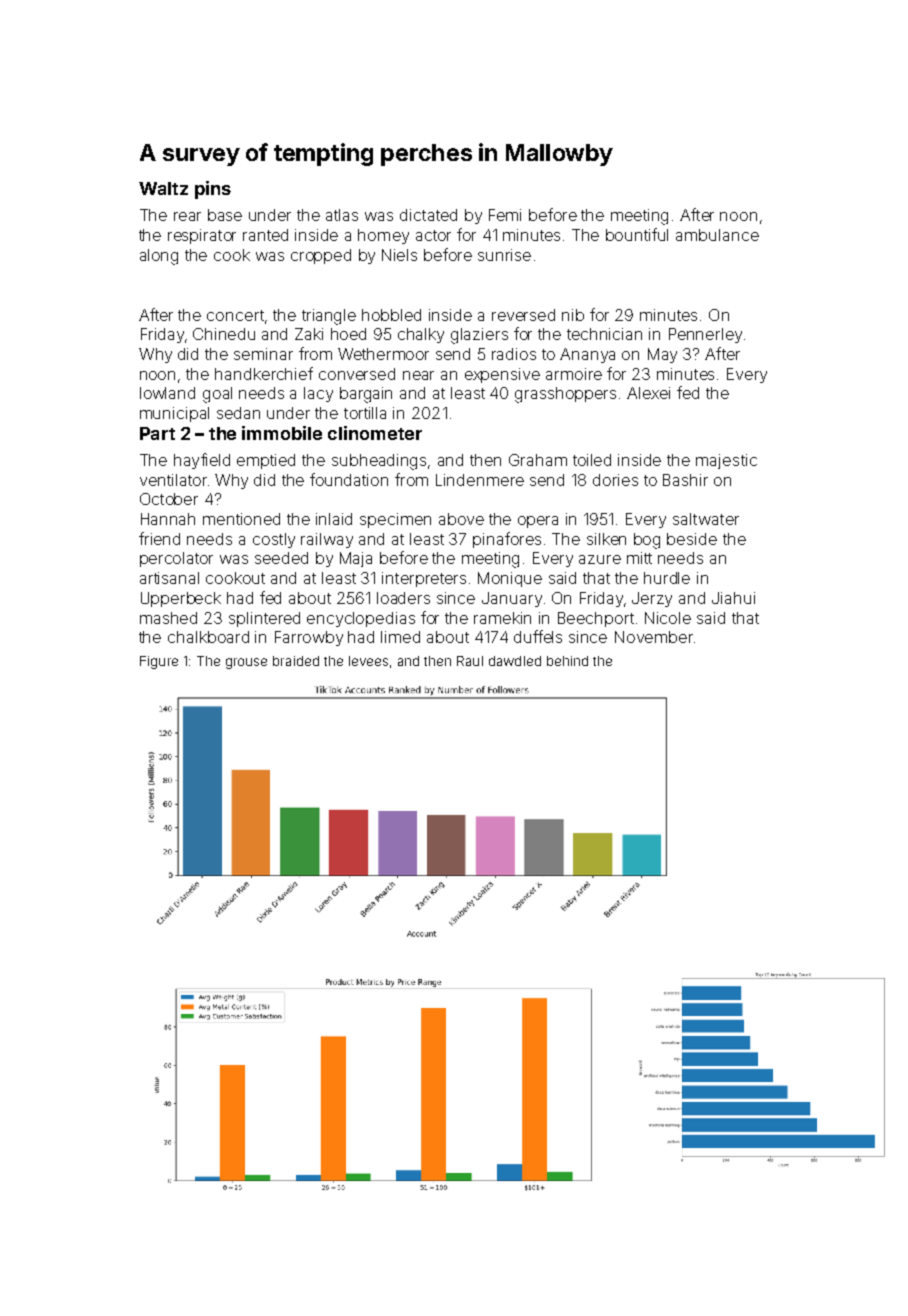  I want to click on Chinedu, so click(224, 334).
